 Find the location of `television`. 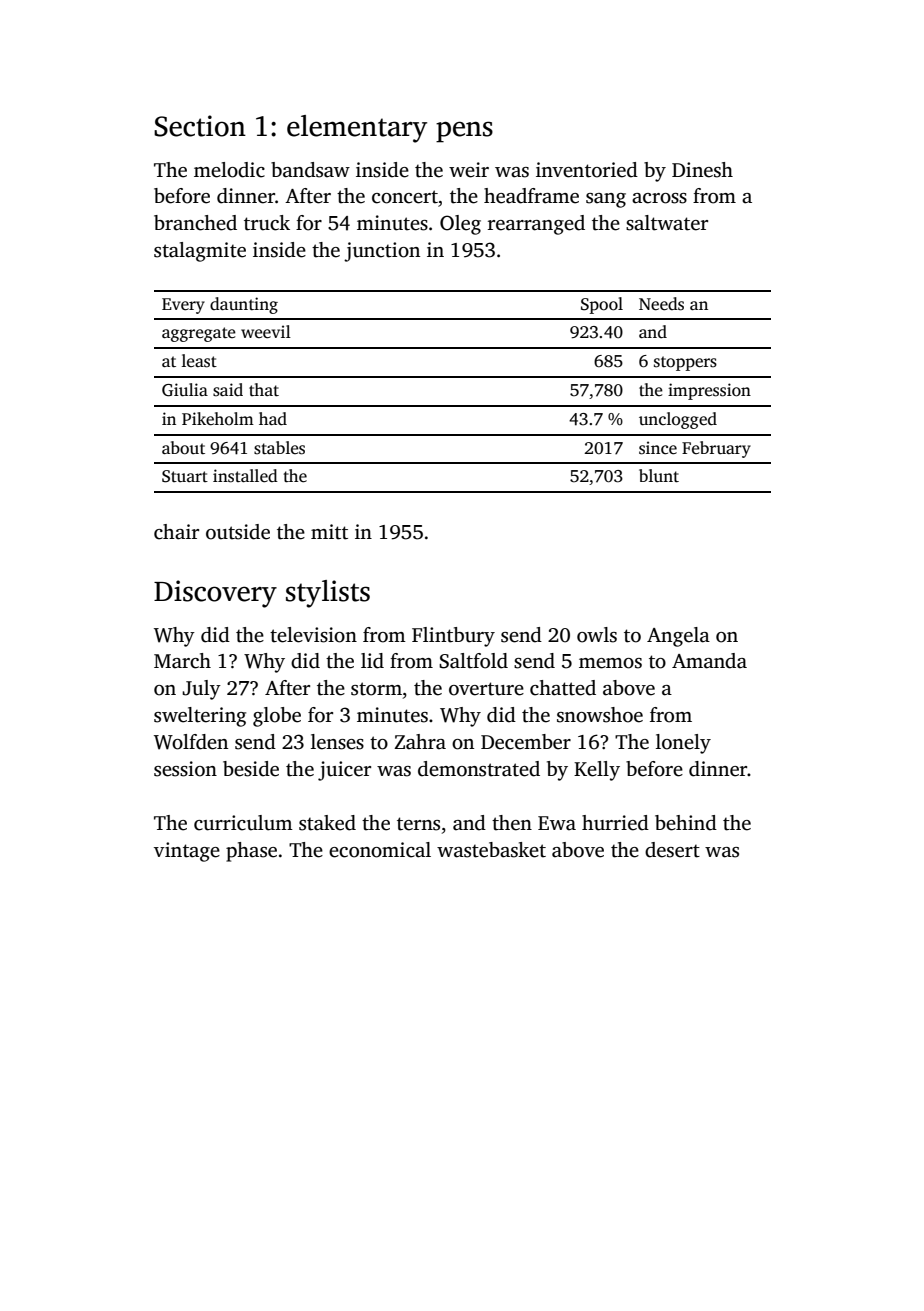

television is located at coordinates (313, 635).
